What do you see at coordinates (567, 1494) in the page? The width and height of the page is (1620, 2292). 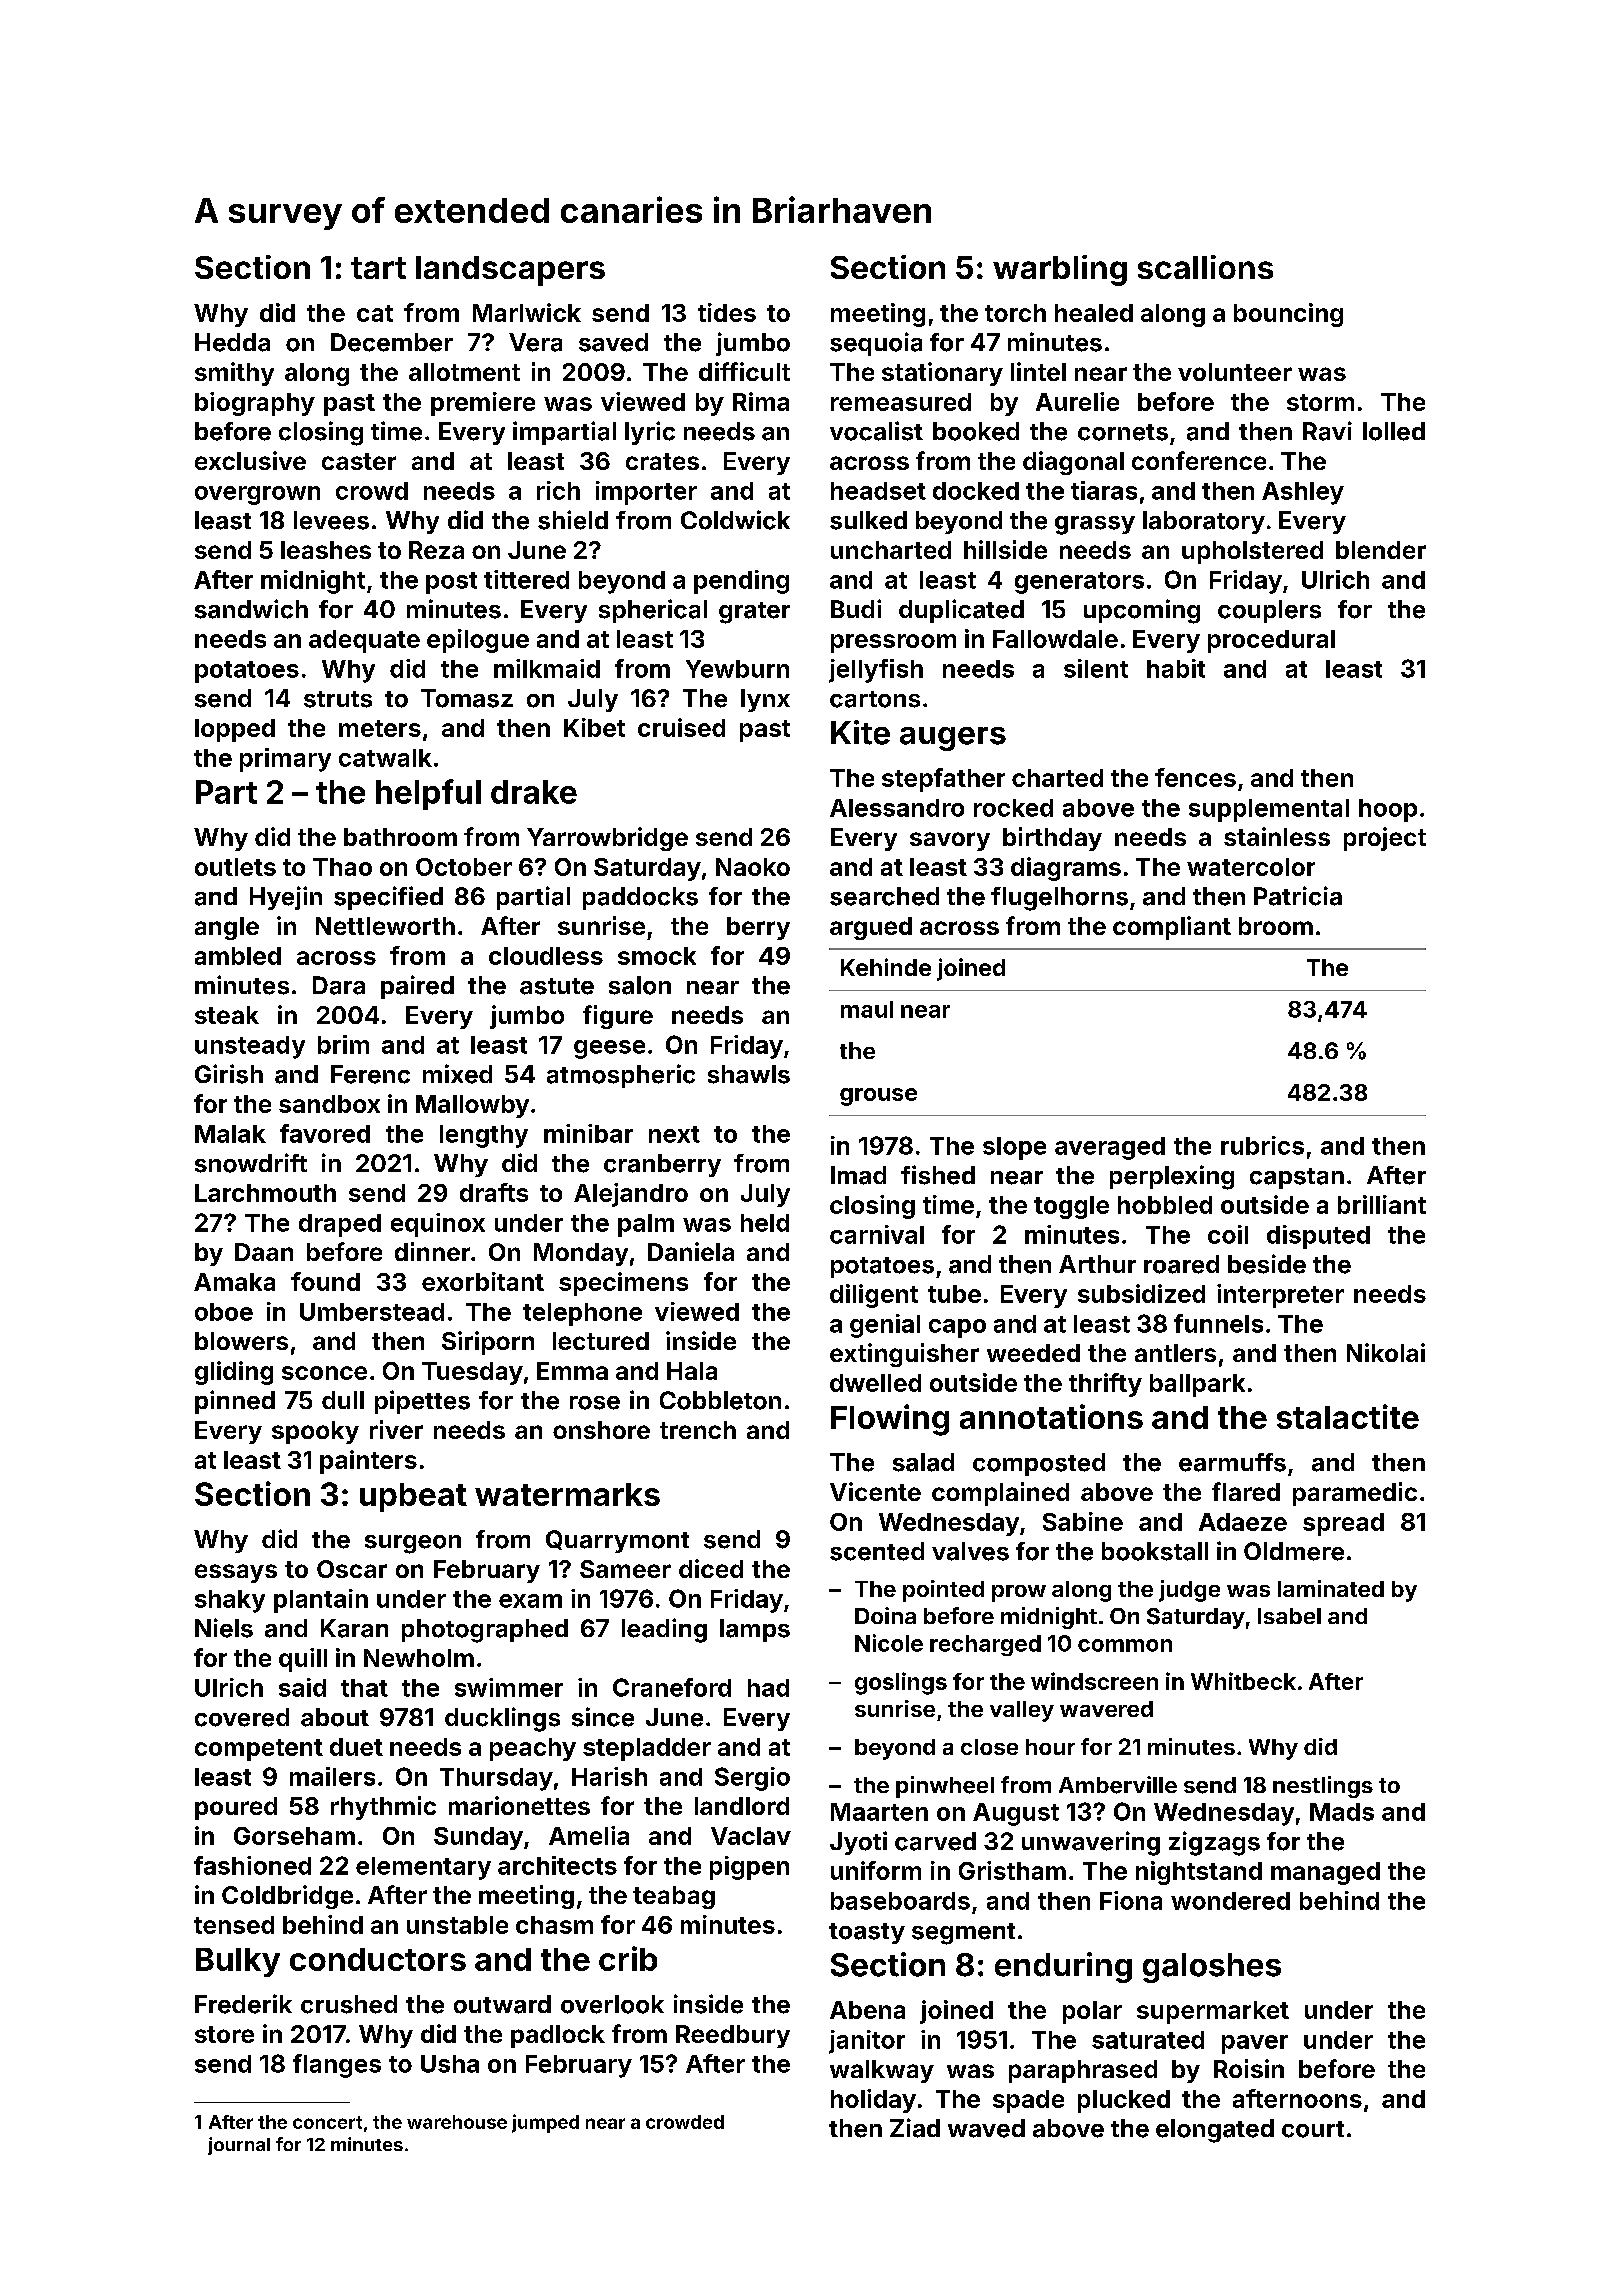 I see `watermarks` at bounding box center [567, 1494].
